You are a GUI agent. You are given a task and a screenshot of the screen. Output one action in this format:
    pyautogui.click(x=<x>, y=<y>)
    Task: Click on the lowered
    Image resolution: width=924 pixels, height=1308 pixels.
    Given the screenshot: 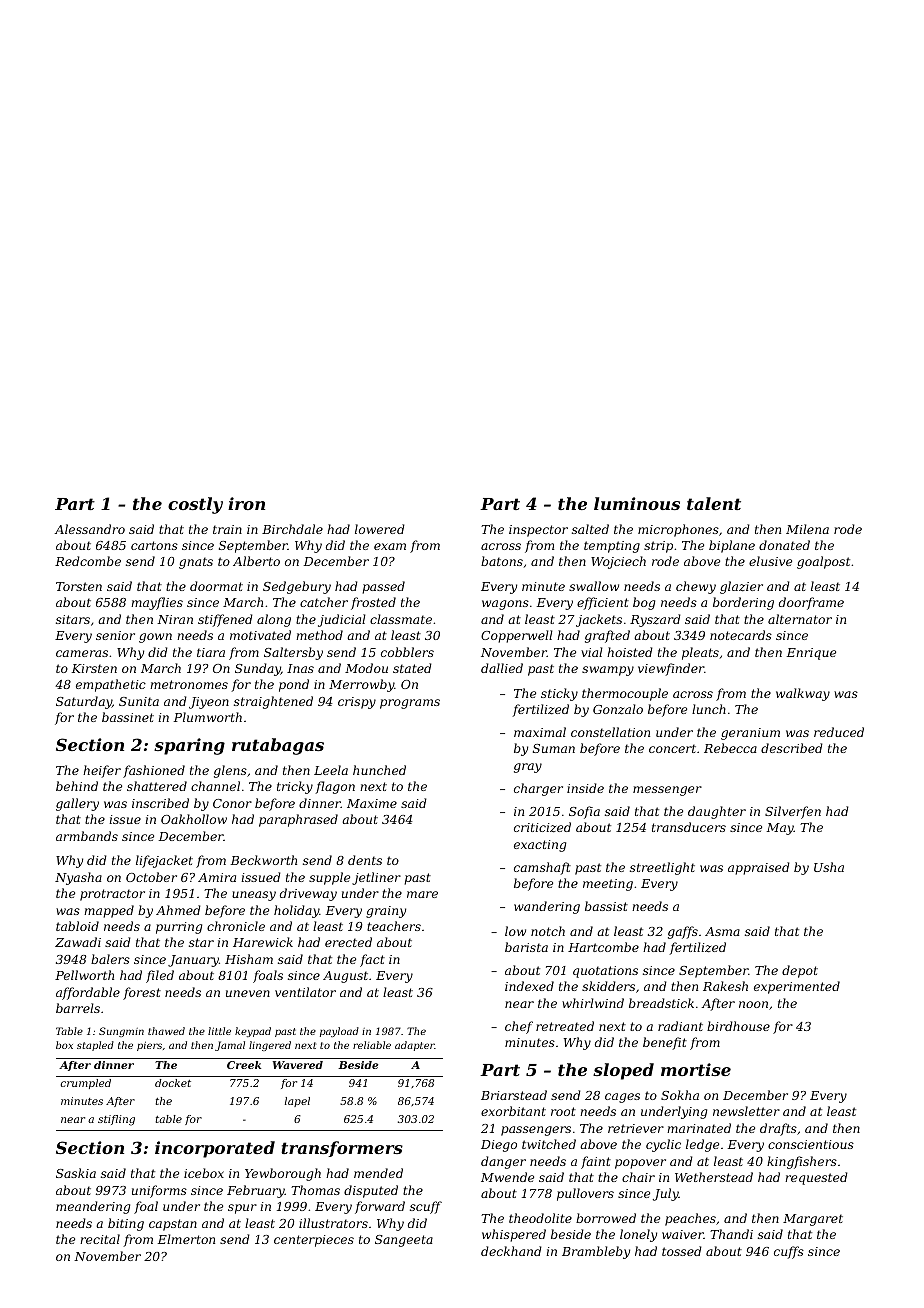 What is the action you would take?
    pyautogui.click(x=380, y=529)
